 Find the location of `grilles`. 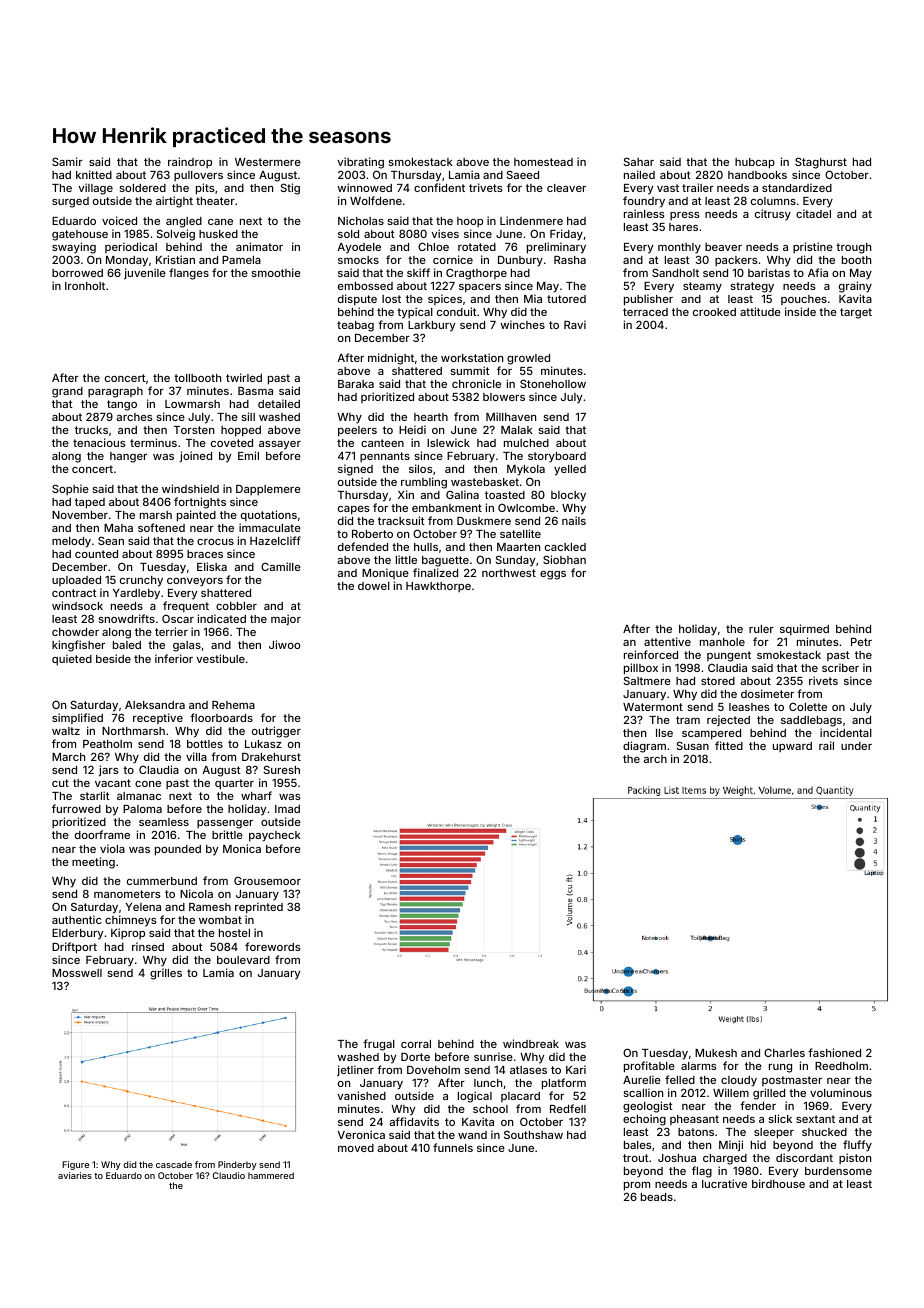

grilles is located at coordinates (166, 974).
